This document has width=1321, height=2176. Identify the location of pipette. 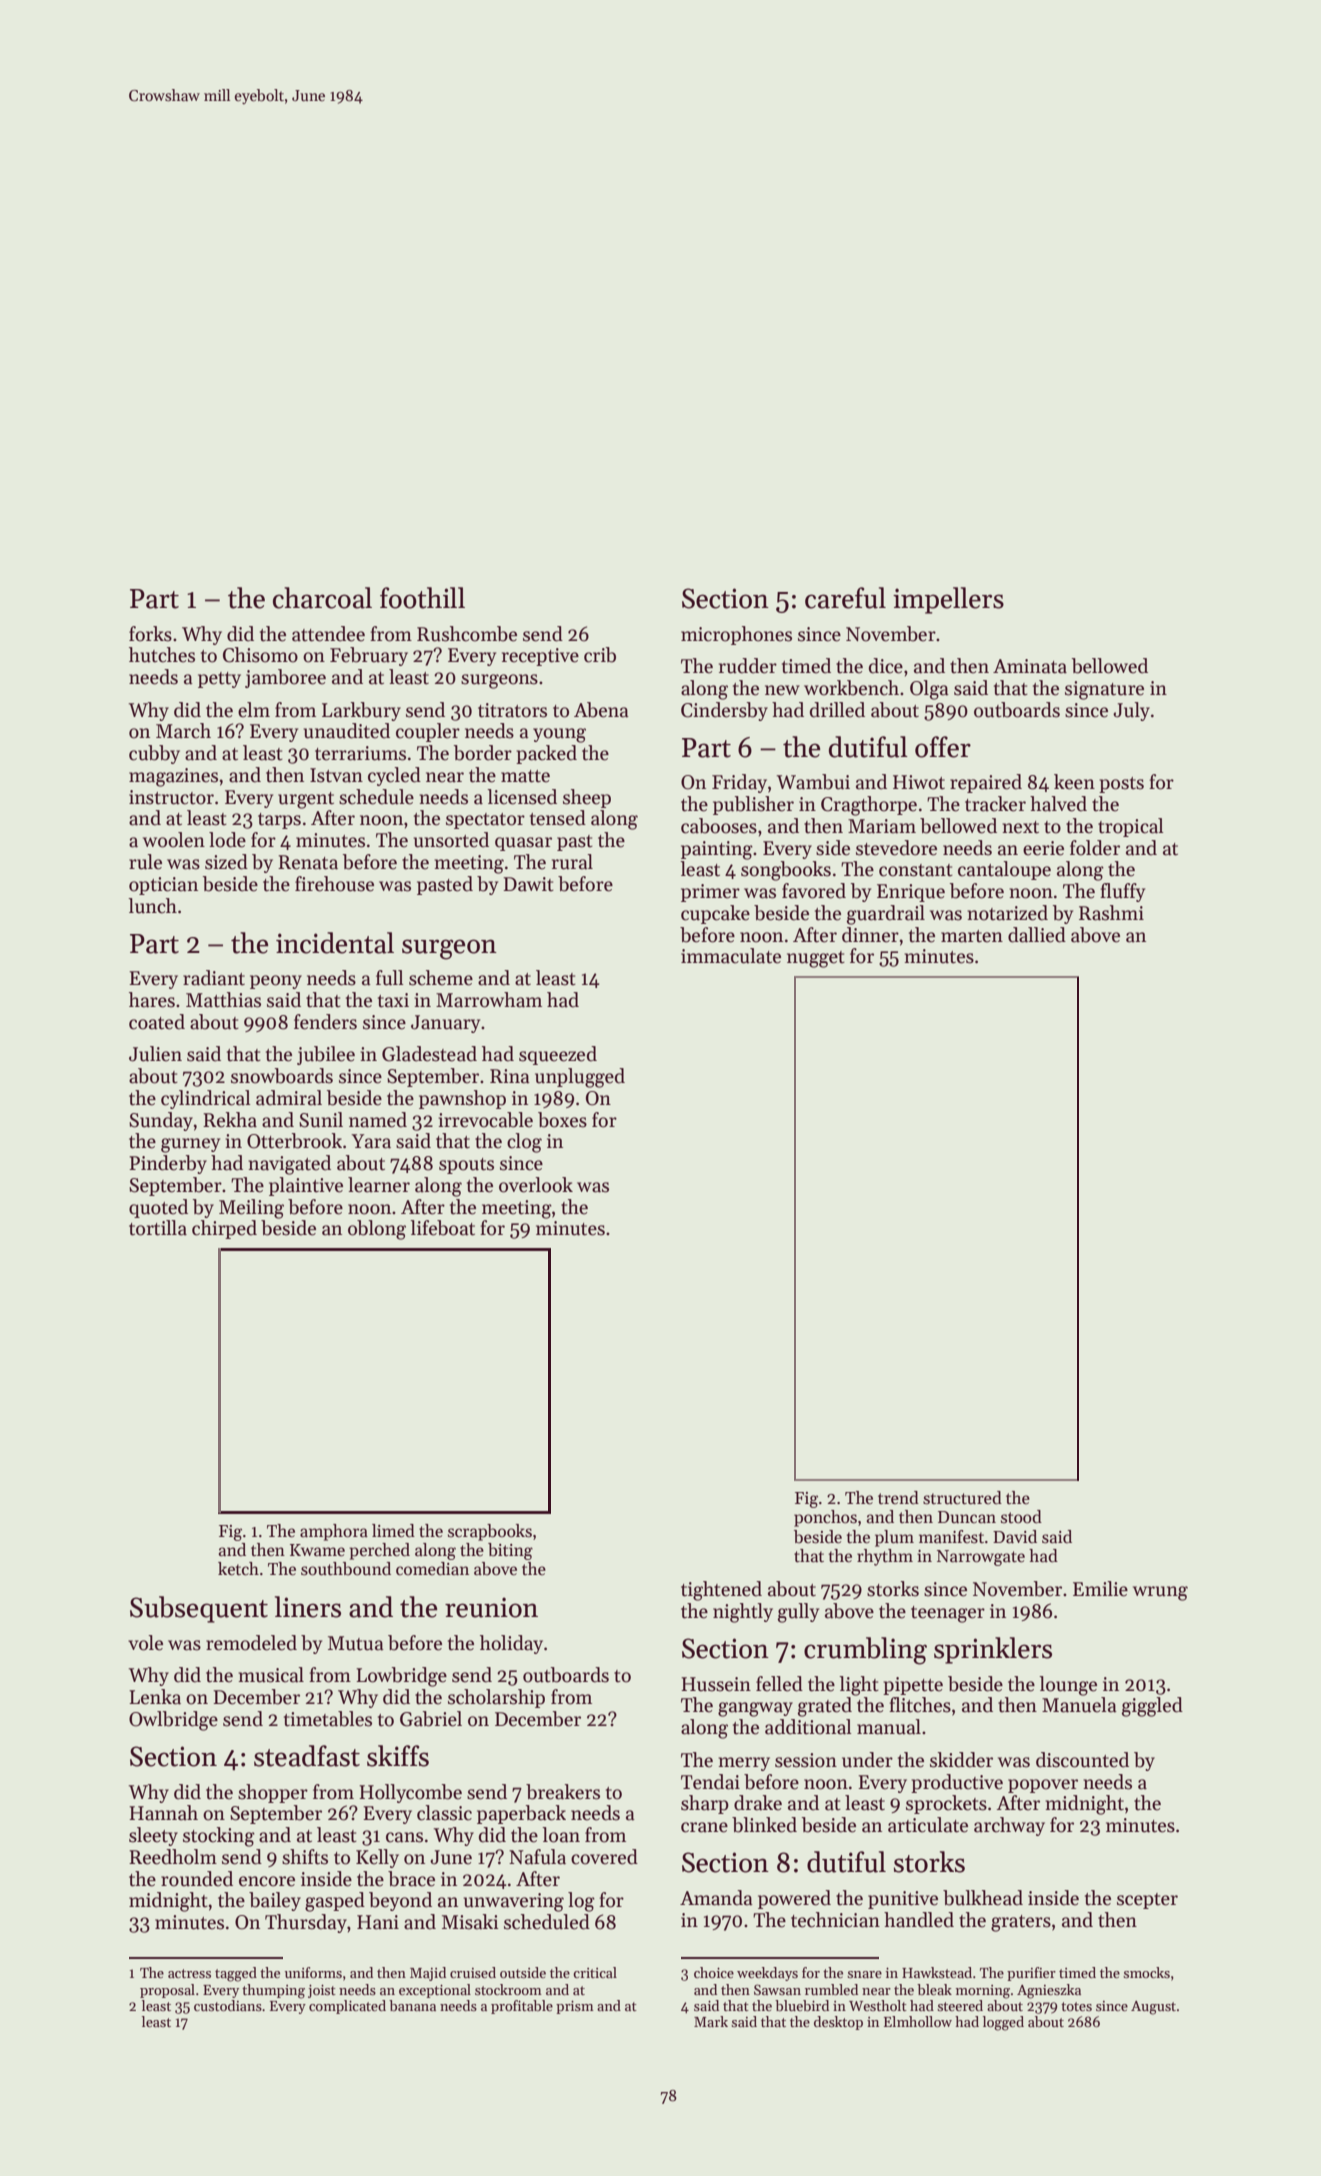
(913, 1686).
